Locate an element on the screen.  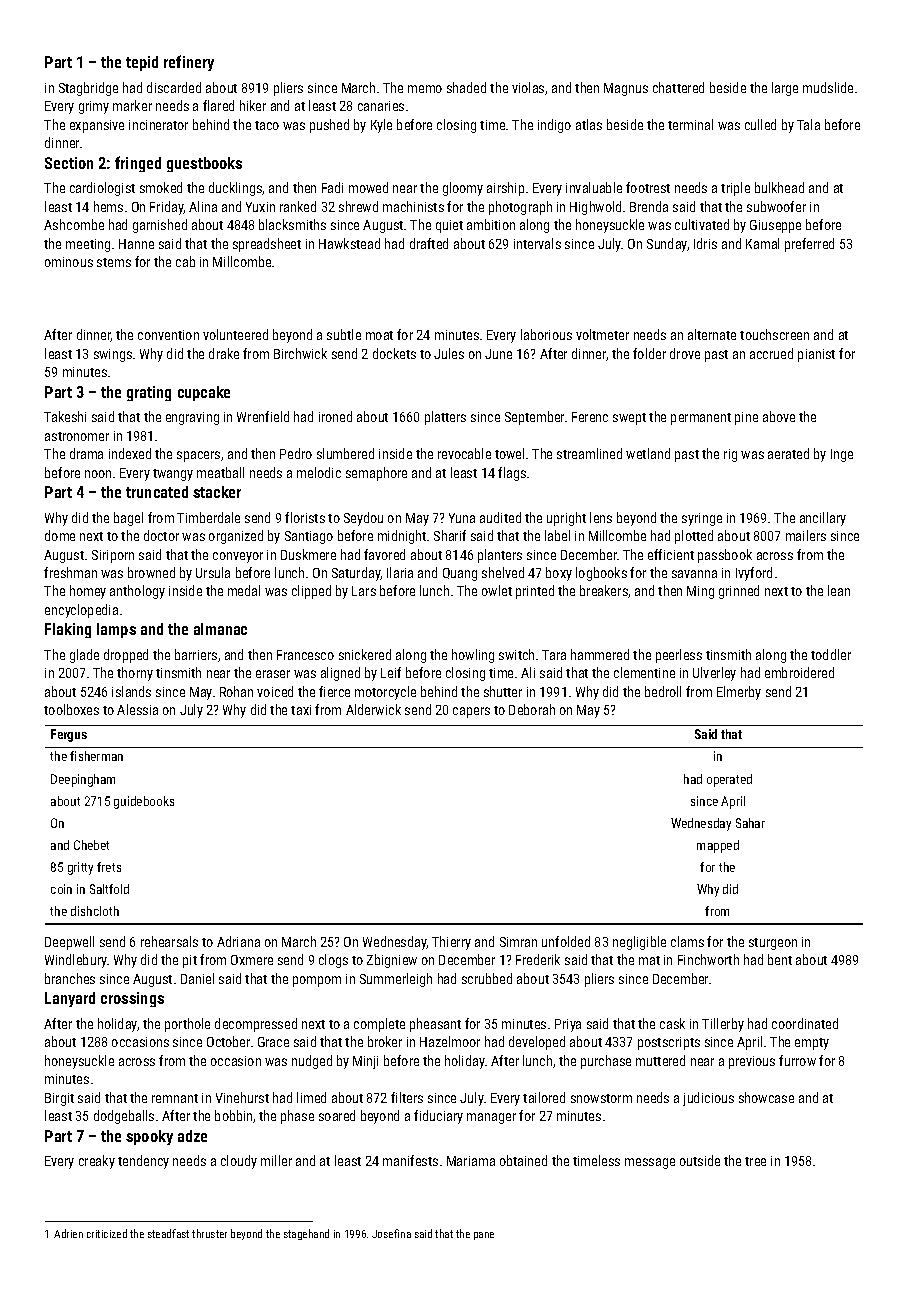
Simran is located at coordinates (518, 942).
